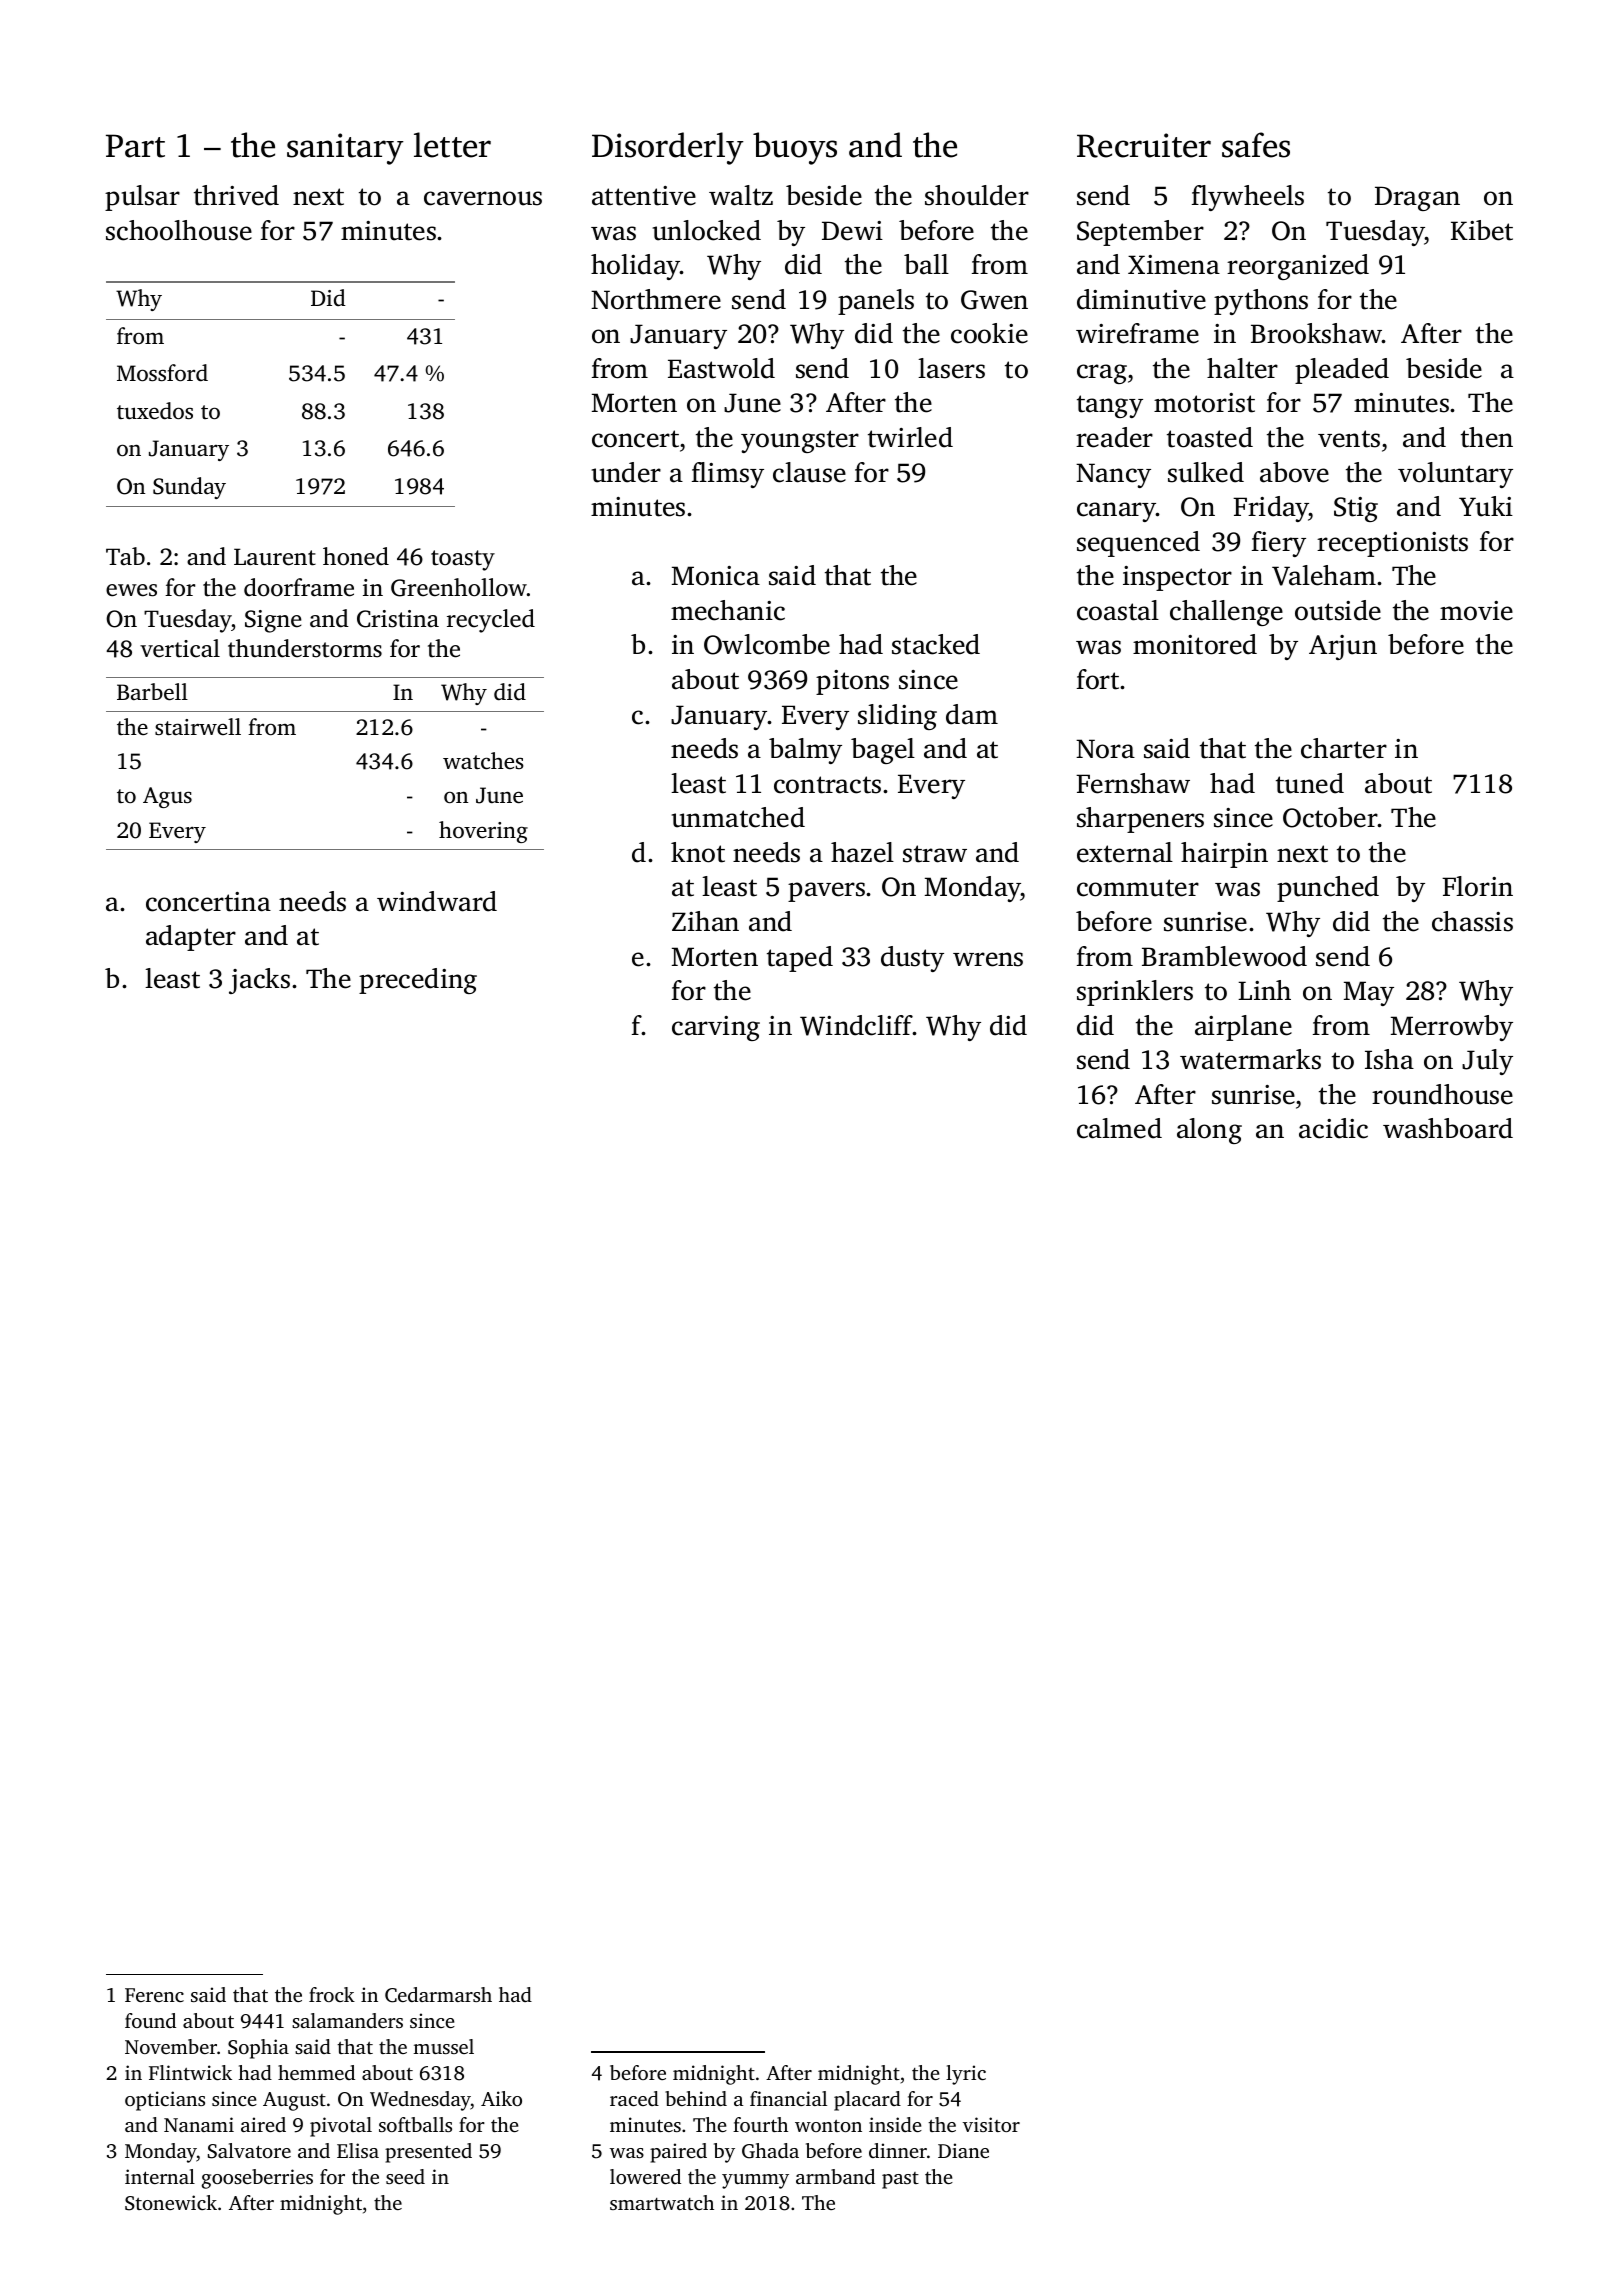 This document has width=1620, height=2292. What do you see at coordinates (862, 852) in the document?
I see `hazel` at bounding box center [862, 852].
